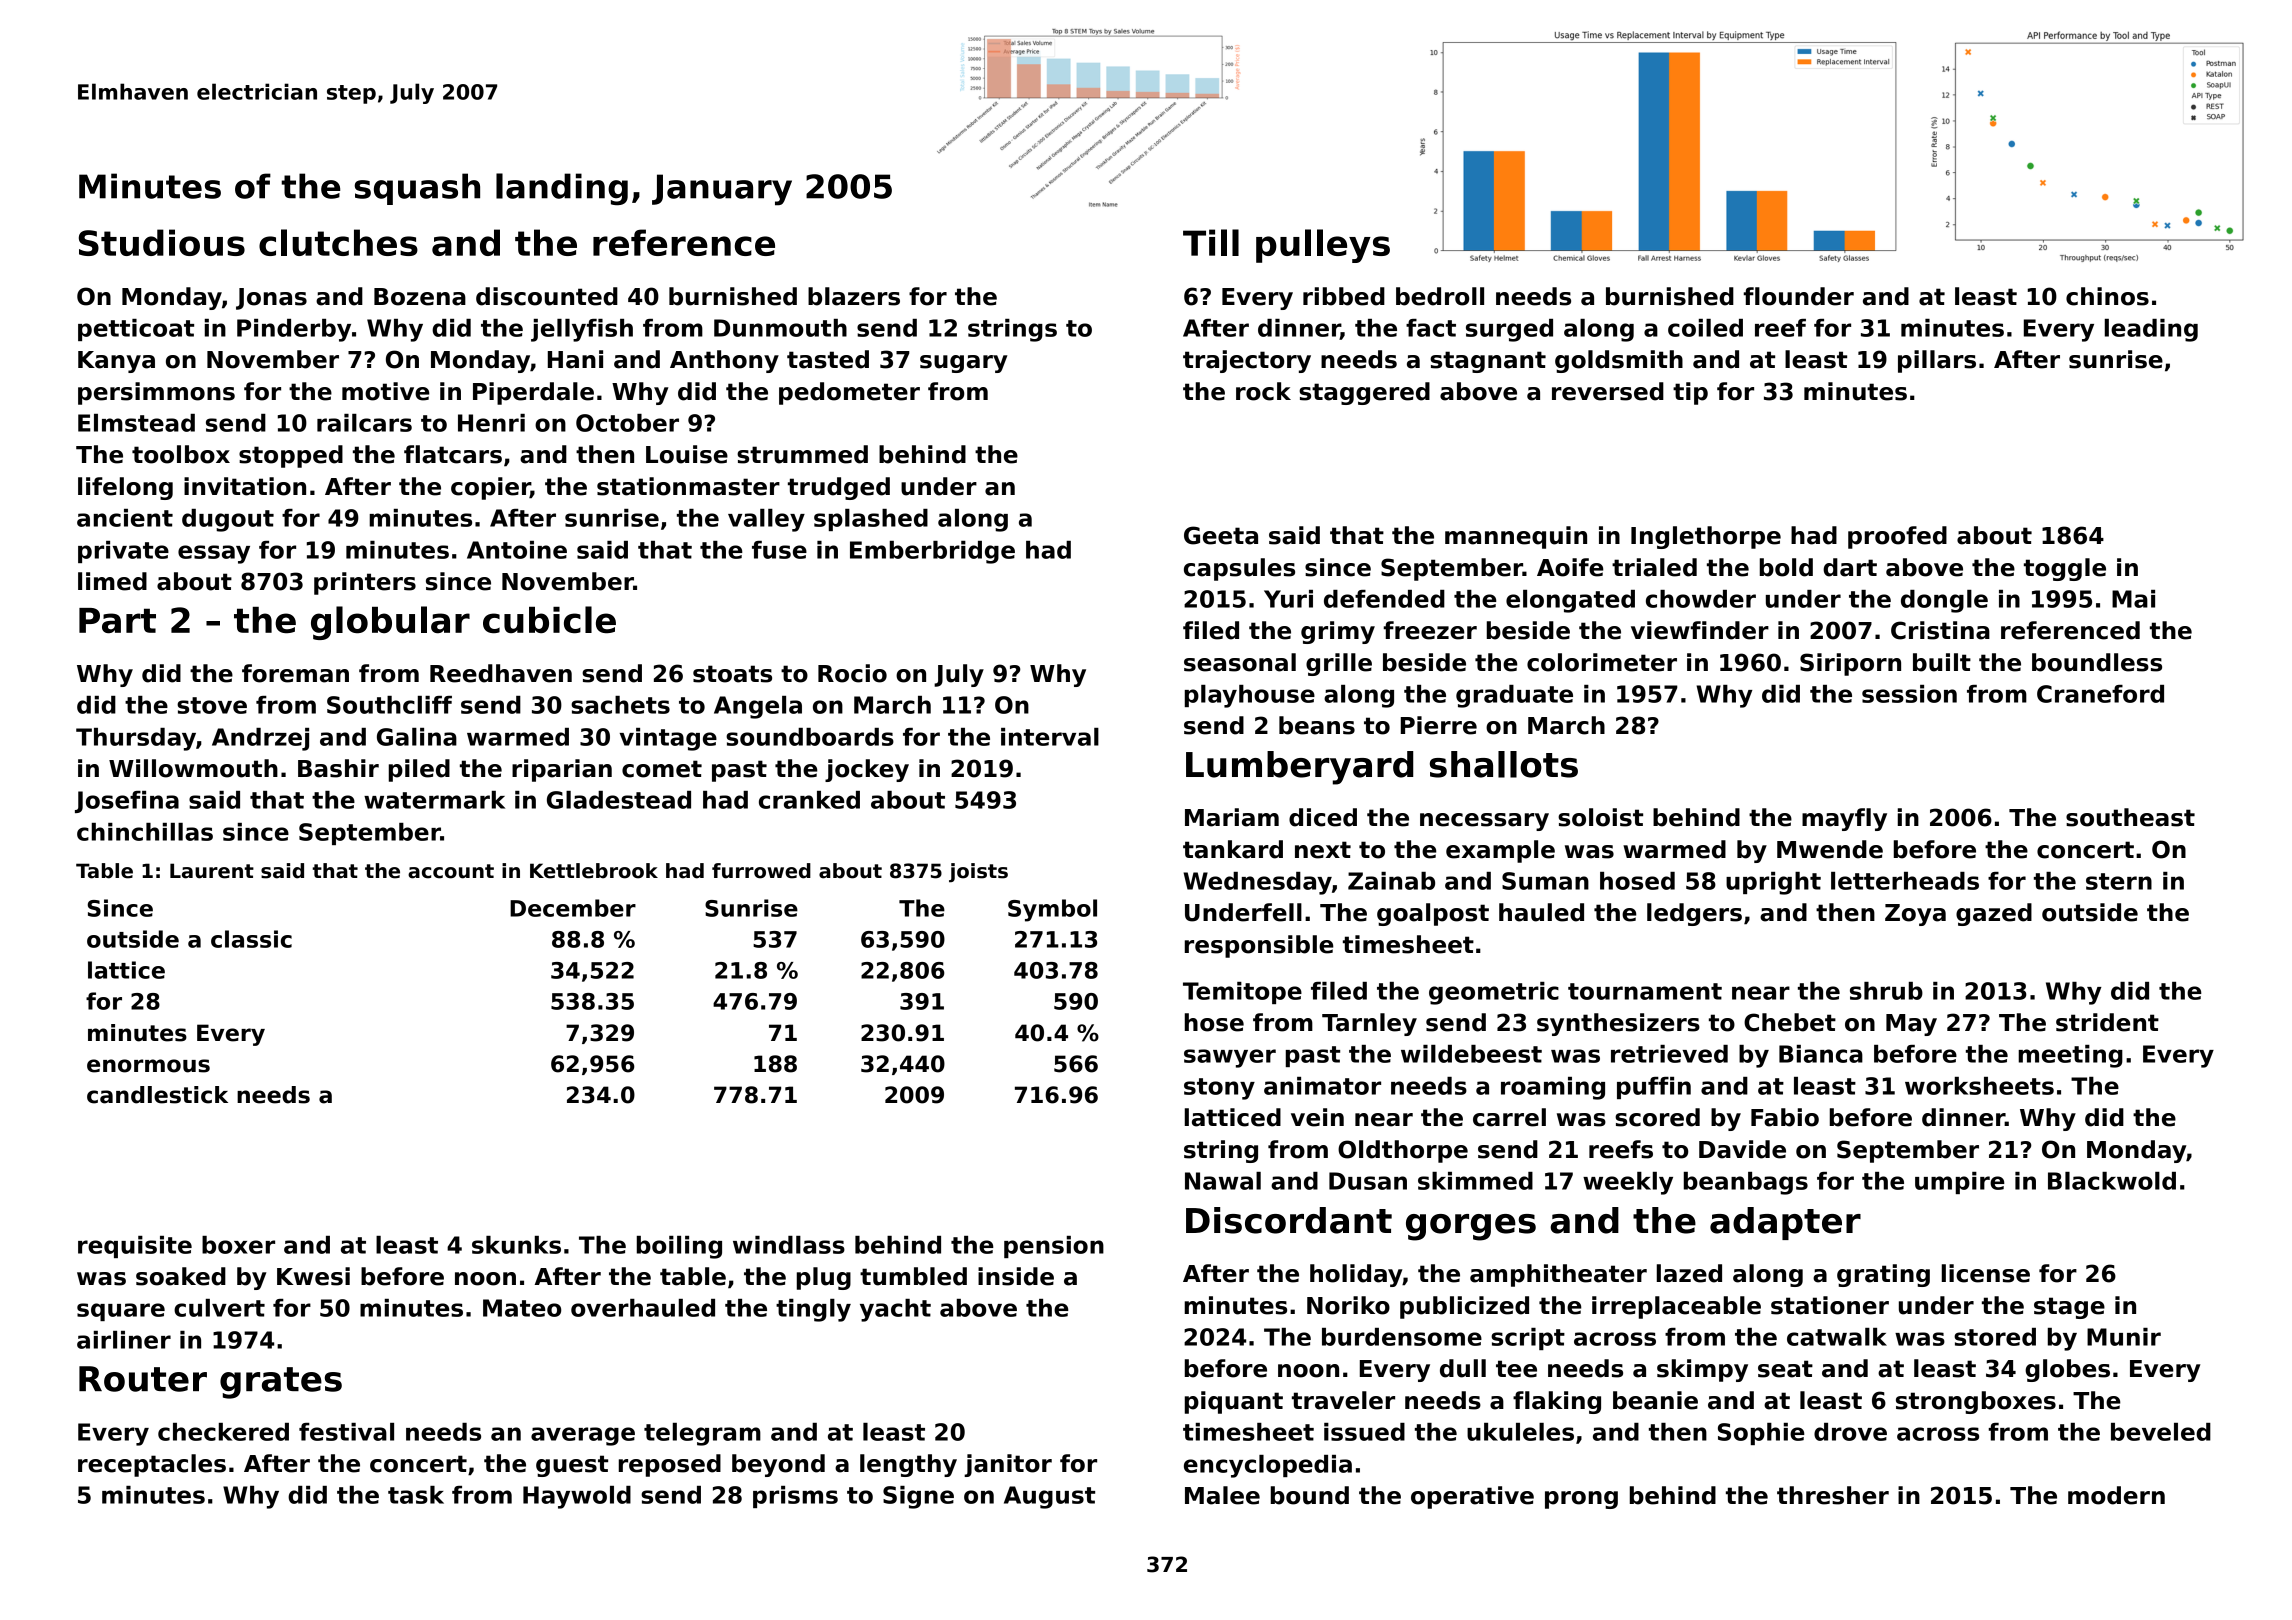 Image resolution: width=2292 pixels, height=1620 pixels. Describe the element at coordinates (2107, 296) in the image. I see `chinos` at that location.
